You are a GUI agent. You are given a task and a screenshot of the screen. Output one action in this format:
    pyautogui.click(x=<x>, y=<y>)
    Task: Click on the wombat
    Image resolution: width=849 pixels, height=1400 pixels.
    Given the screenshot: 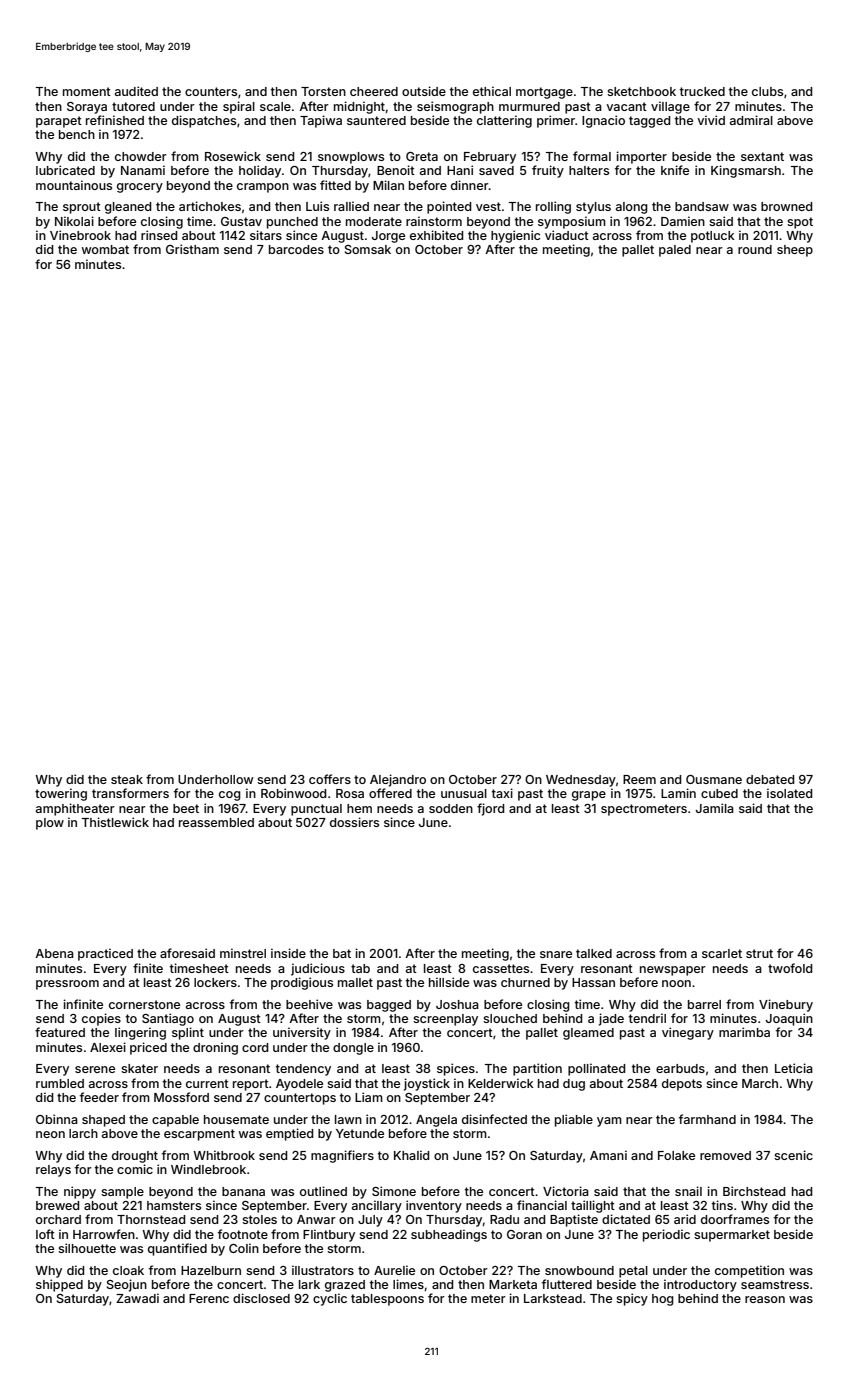 What is the action you would take?
    pyautogui.click(x=105, y=249)
